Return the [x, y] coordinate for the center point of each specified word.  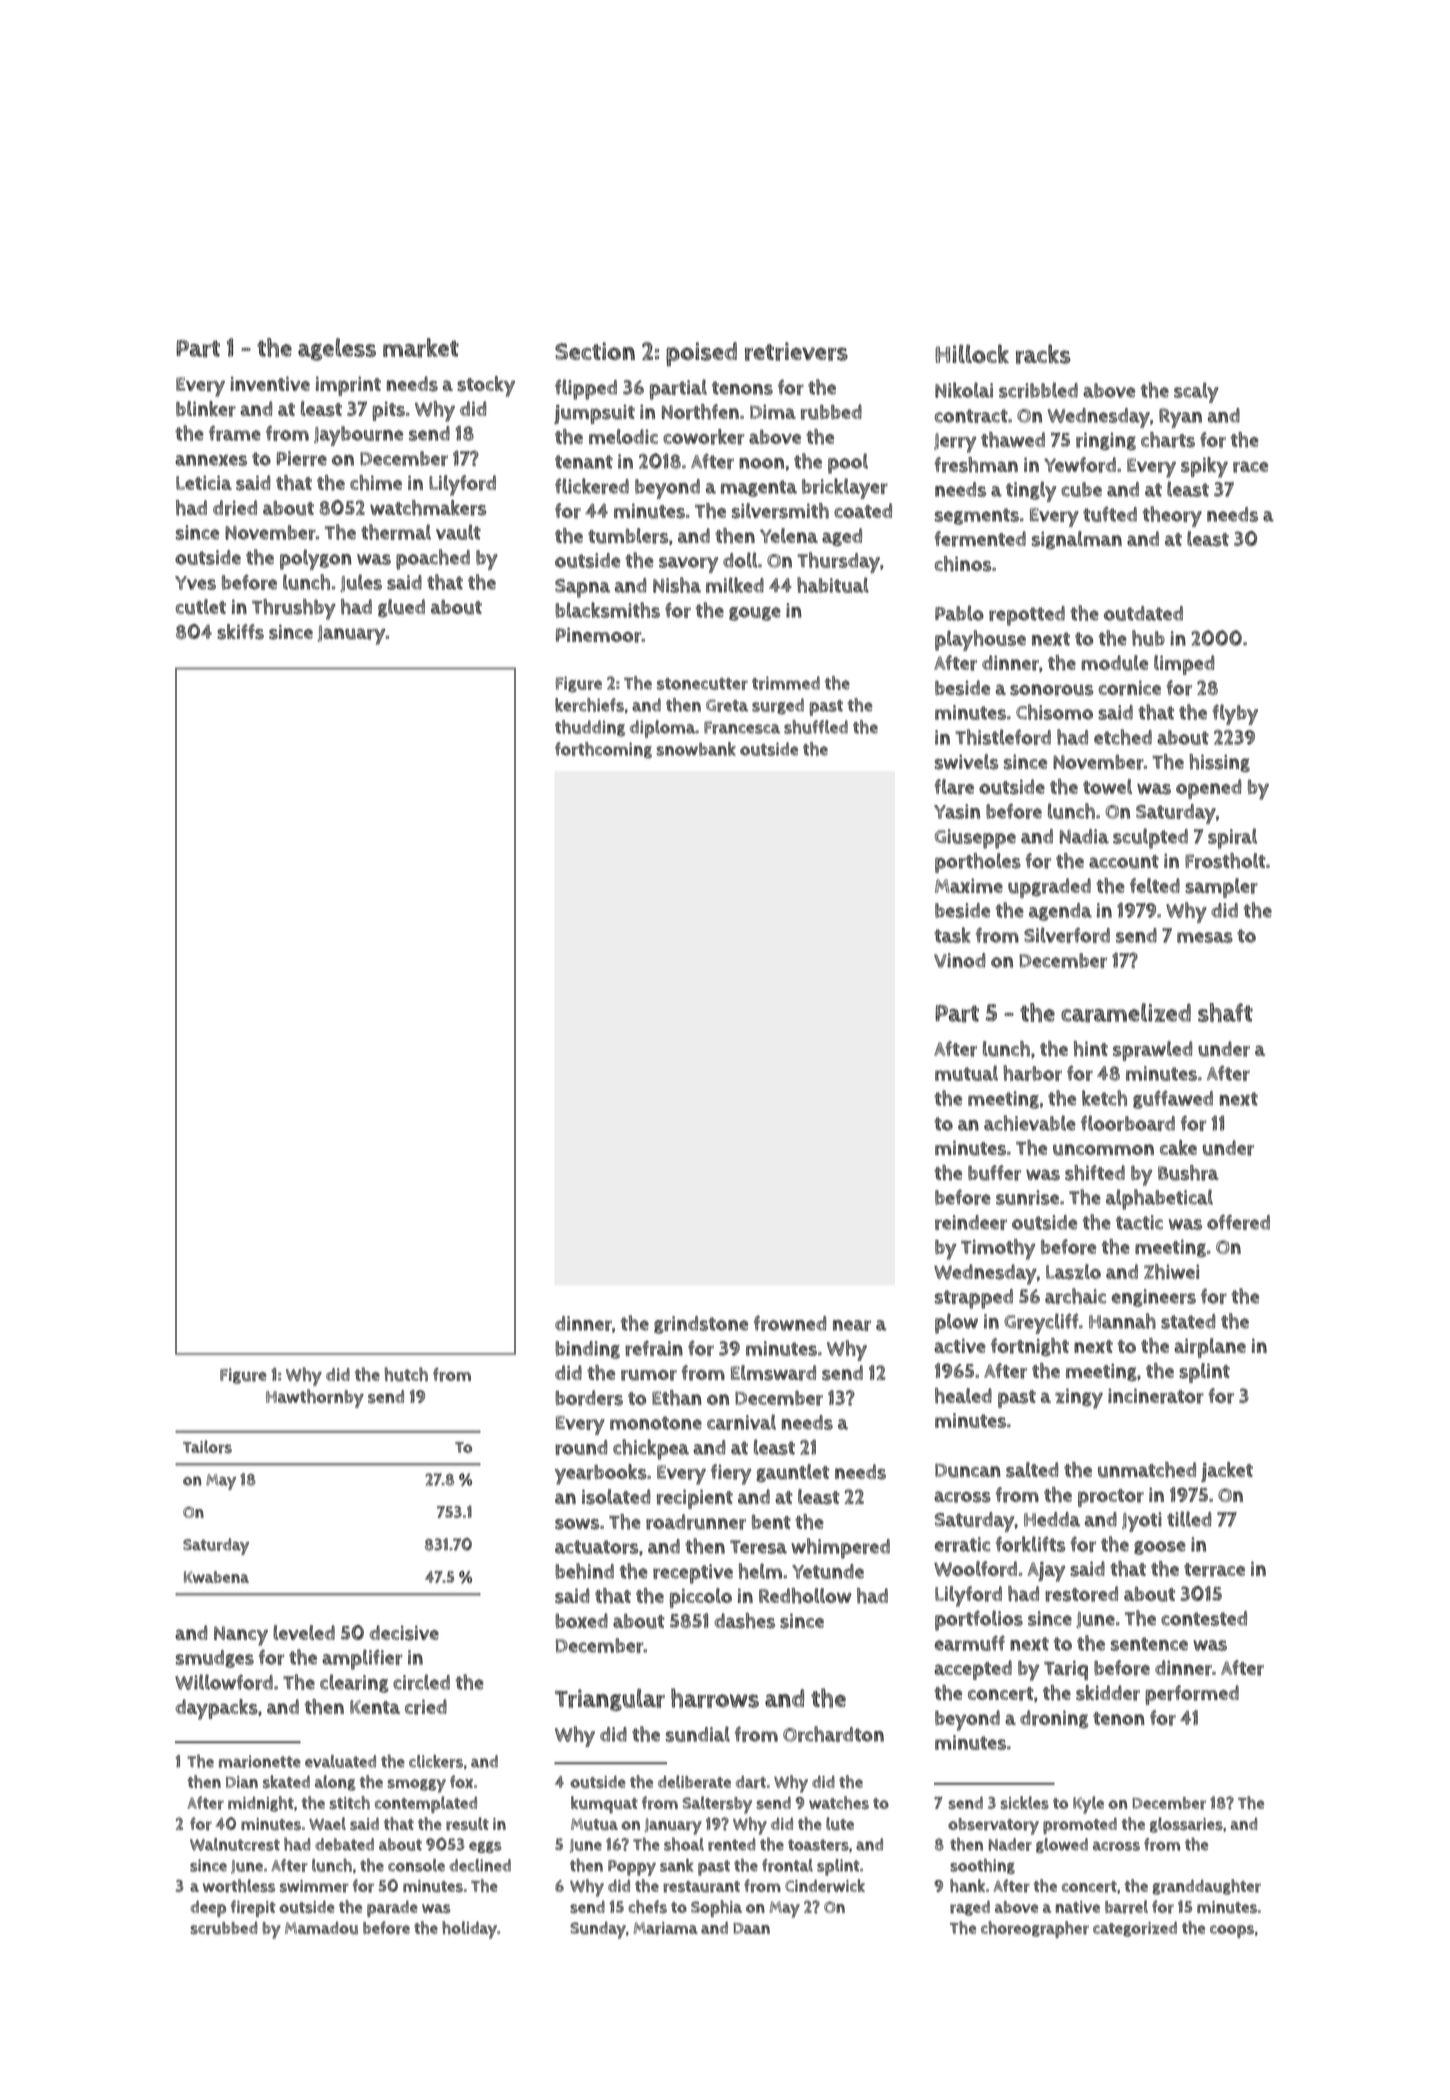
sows [577, 1524]
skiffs [240, 632]
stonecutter [702, 684]
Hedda [1052, 1519]
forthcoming [603, 750]
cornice [1130, 688]
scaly [1196, 392]
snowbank [696, 749]
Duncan [967, 1470]
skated [286, 1781]
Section [595, 351]
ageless [337, 349]
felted [1155, 885]
